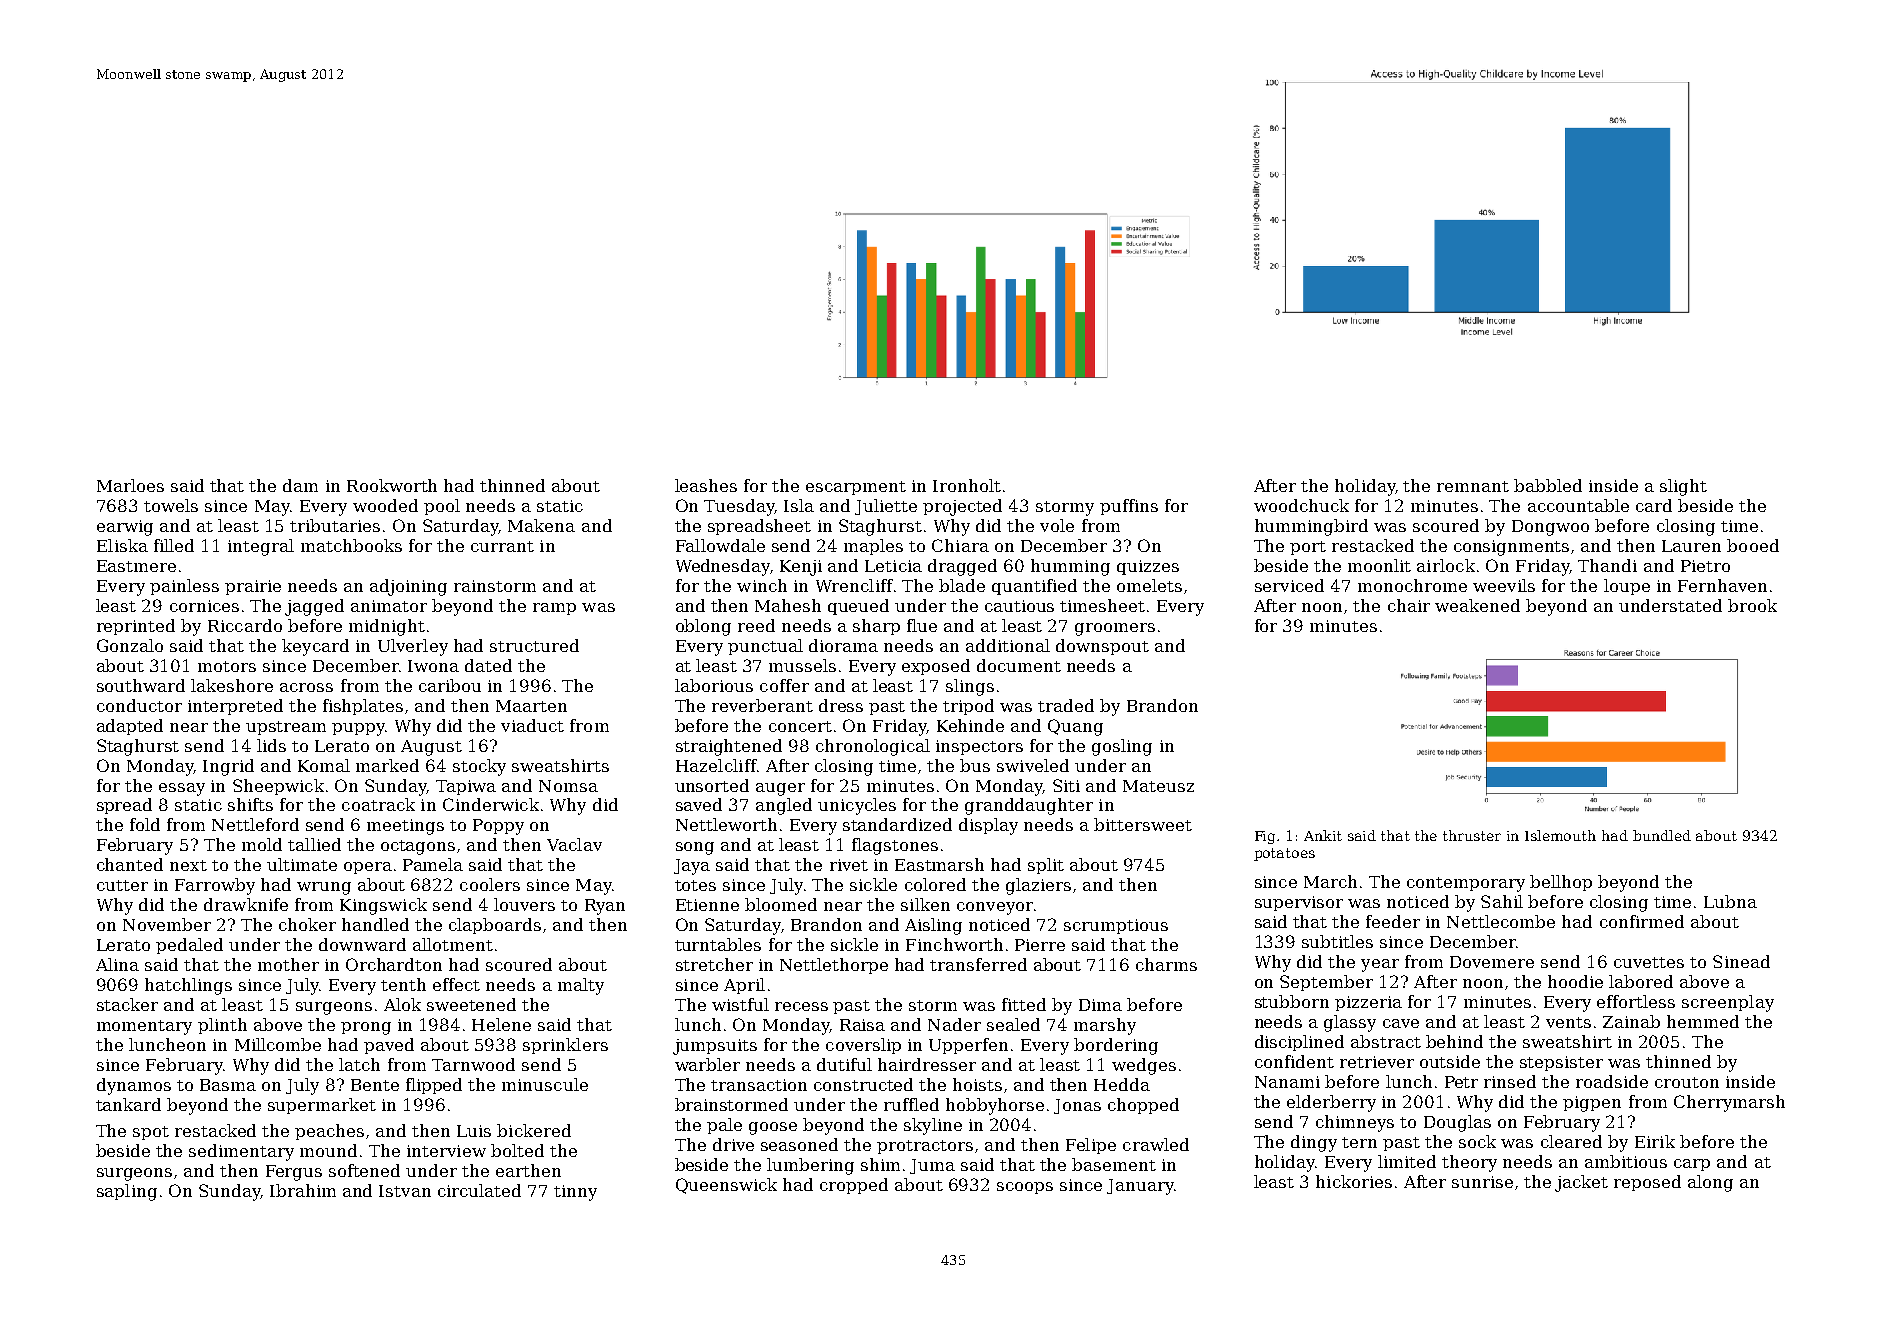 This image has width=1882, height=1331. Describe the element at coordinates (1722, 585) in the image. I see `Fernhaven` at that location.
